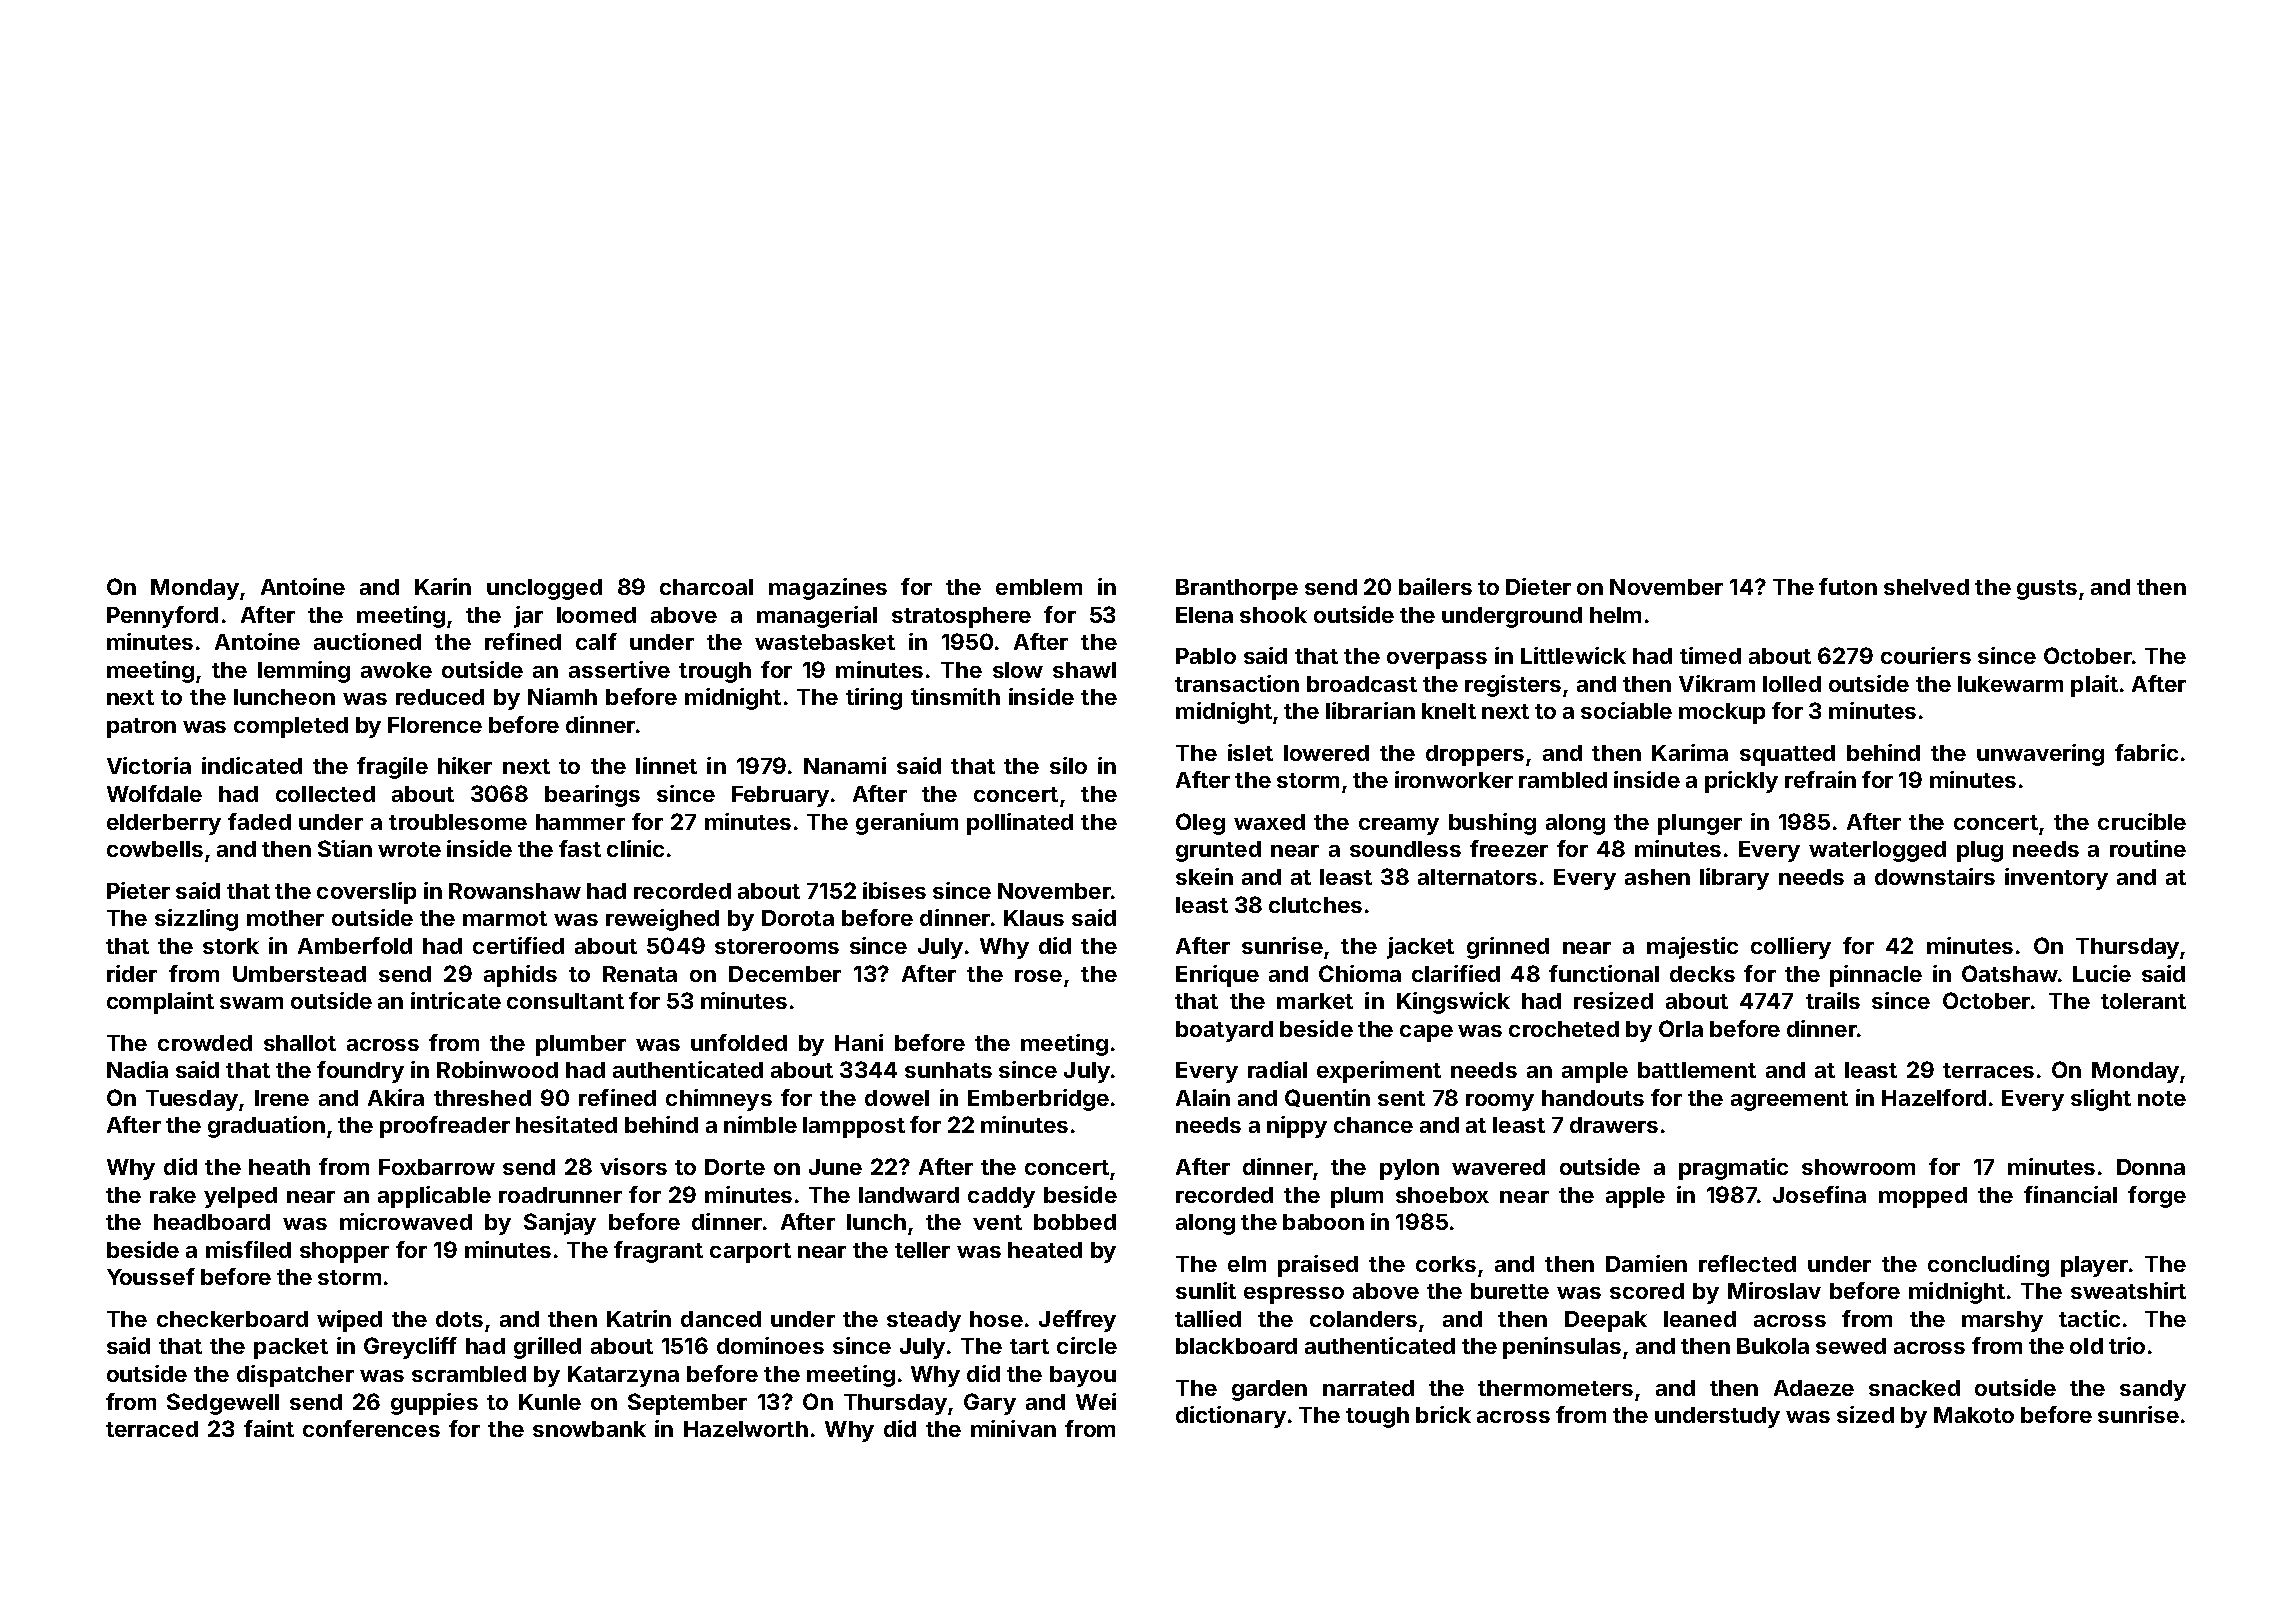 This page has height=1620, width=2292. What do you see at coordinates (232, 1319) in the page?
I see `checkerboard` at bounding box center [232, 1319].
